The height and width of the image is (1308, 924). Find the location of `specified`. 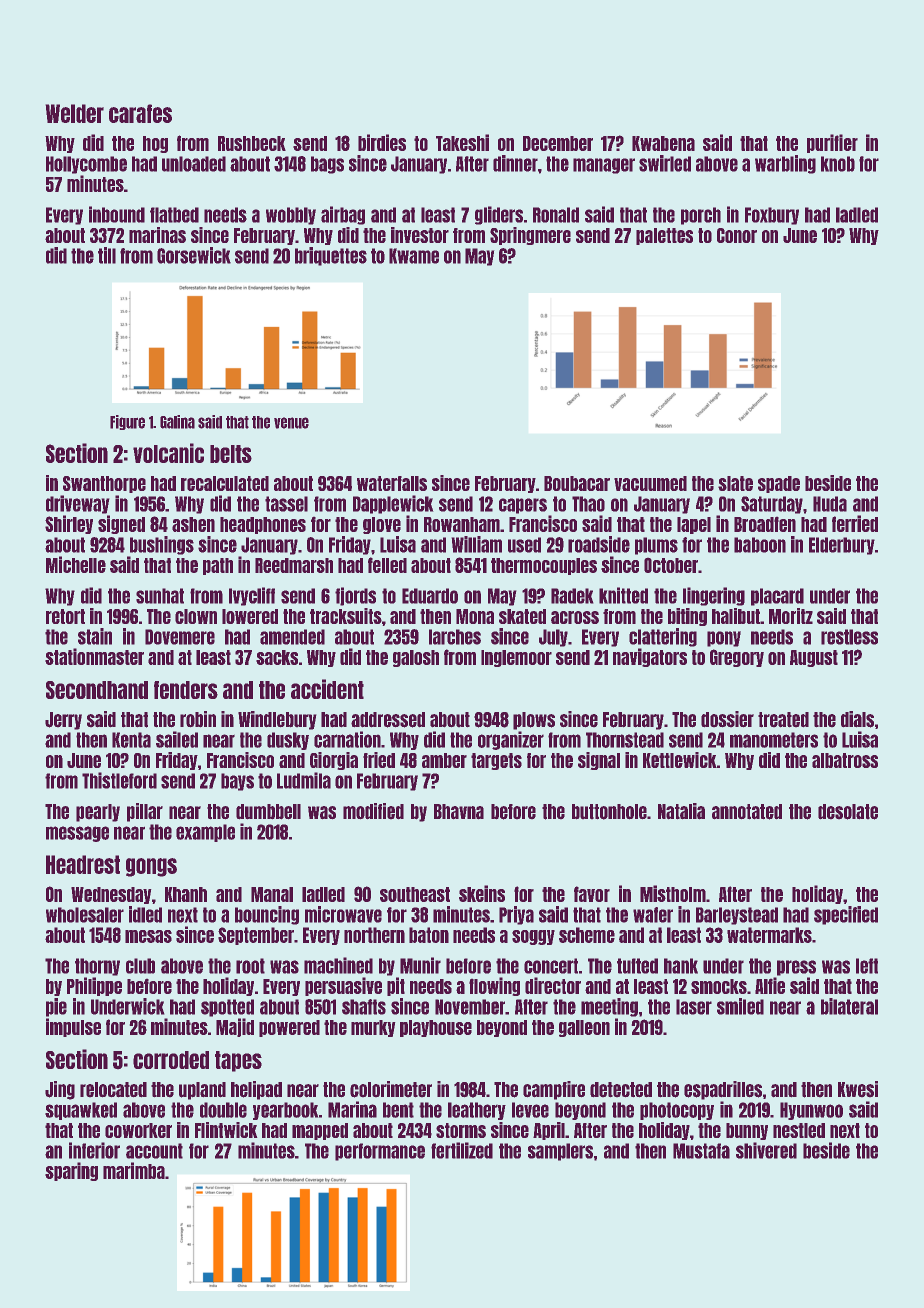

specified is located at coordinates (846, 915).
